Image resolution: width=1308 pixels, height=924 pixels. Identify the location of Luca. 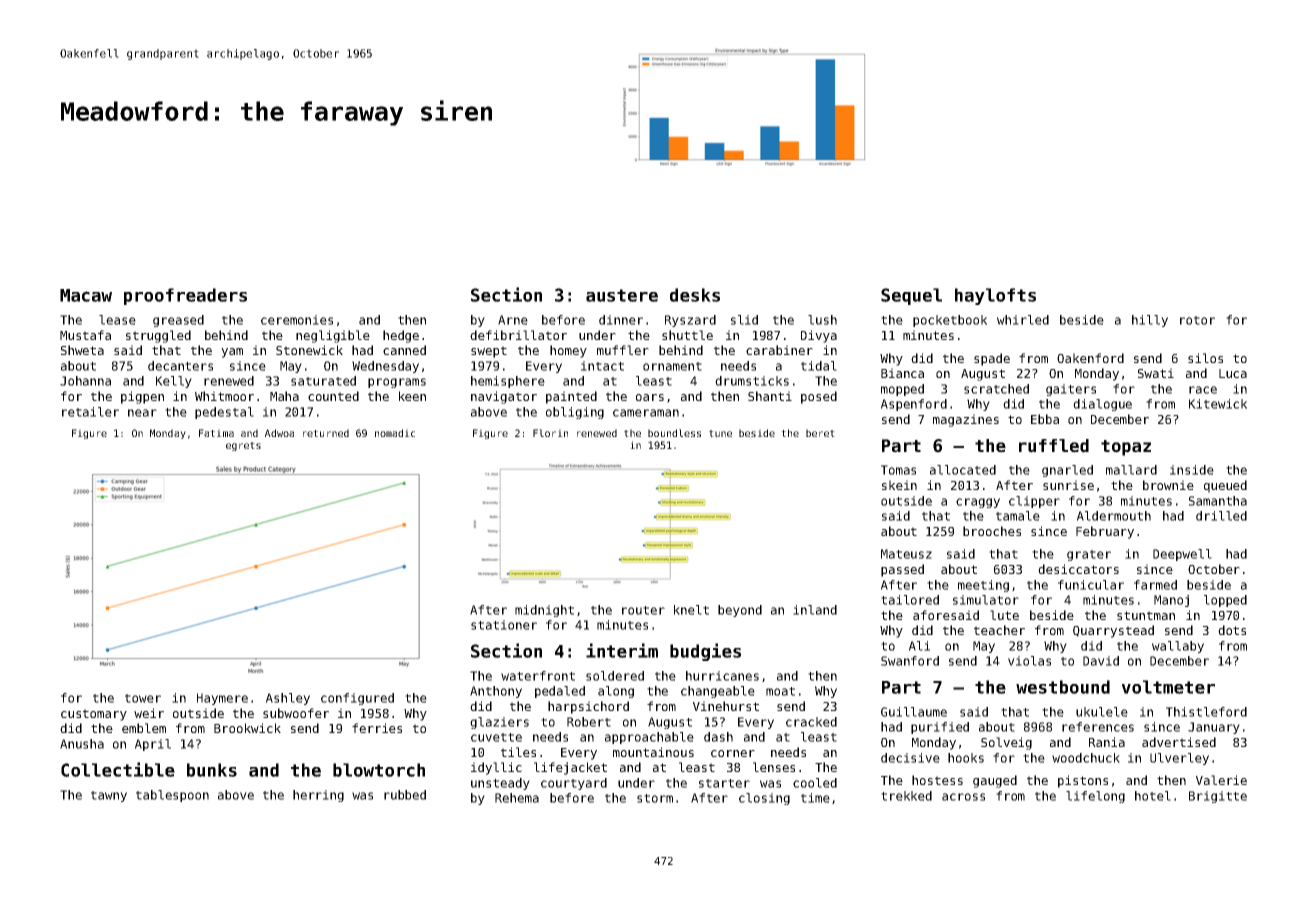
(1233, 373).
